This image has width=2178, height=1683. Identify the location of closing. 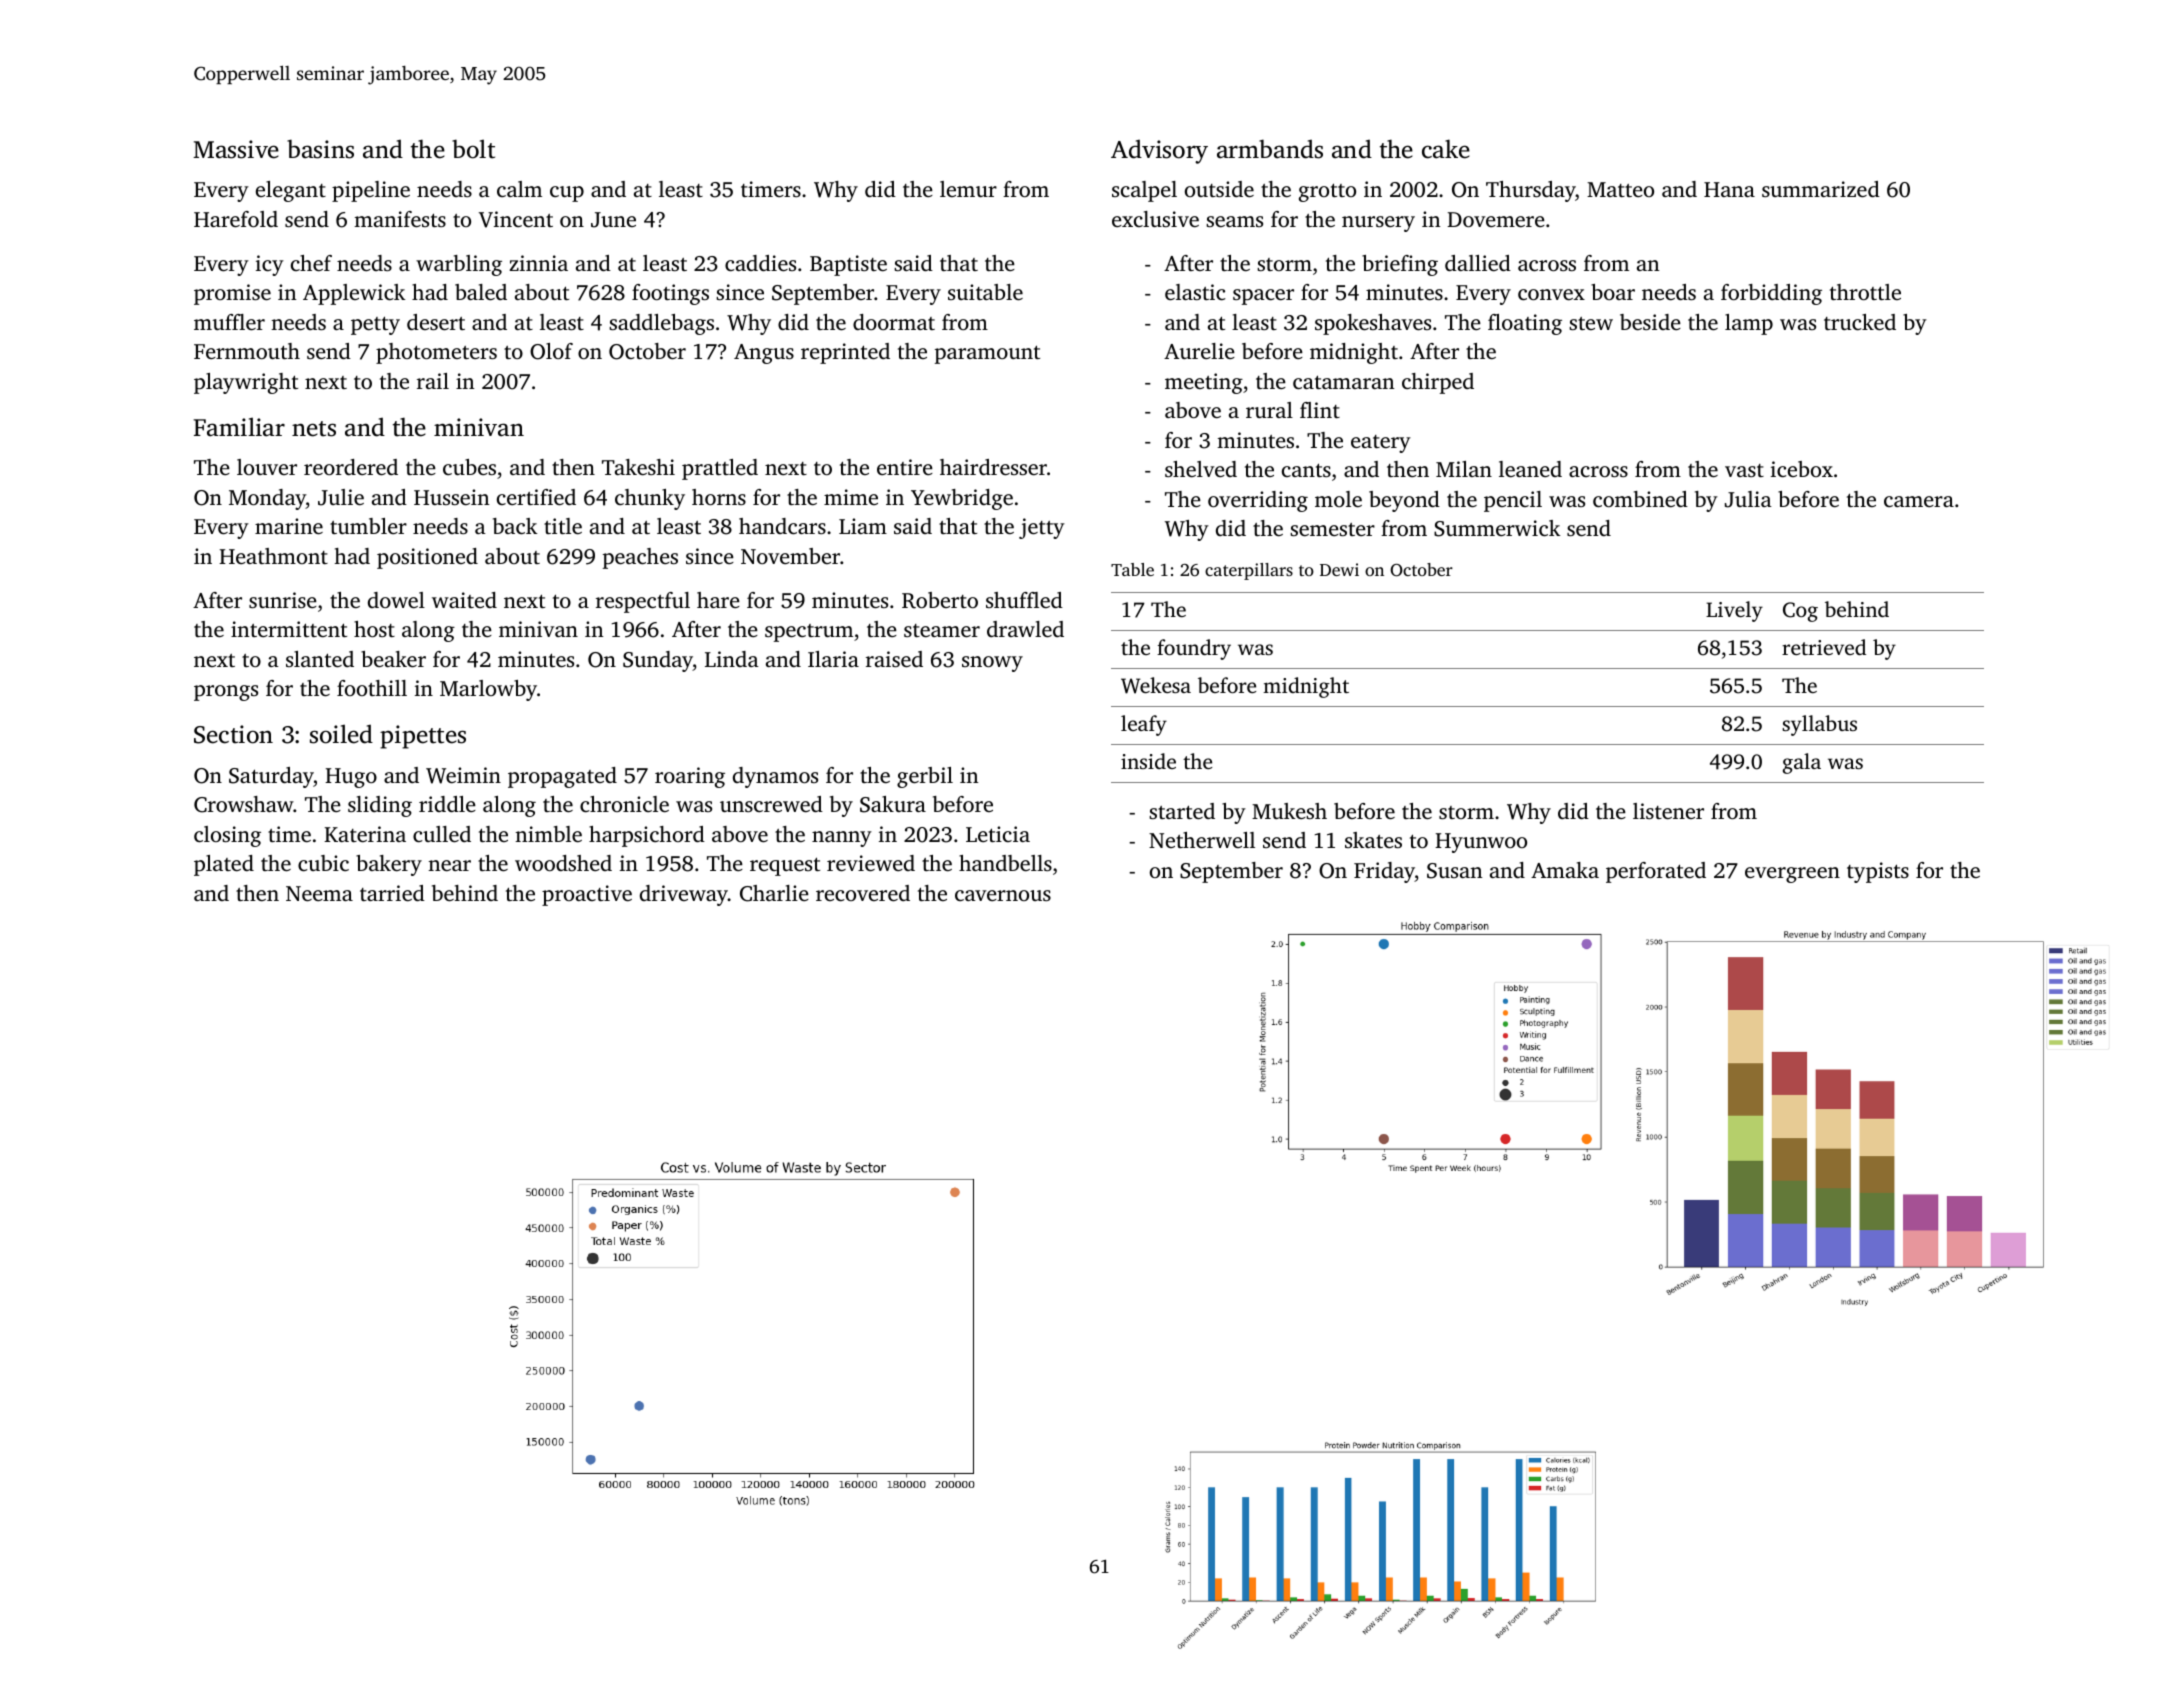
(227, 836).
